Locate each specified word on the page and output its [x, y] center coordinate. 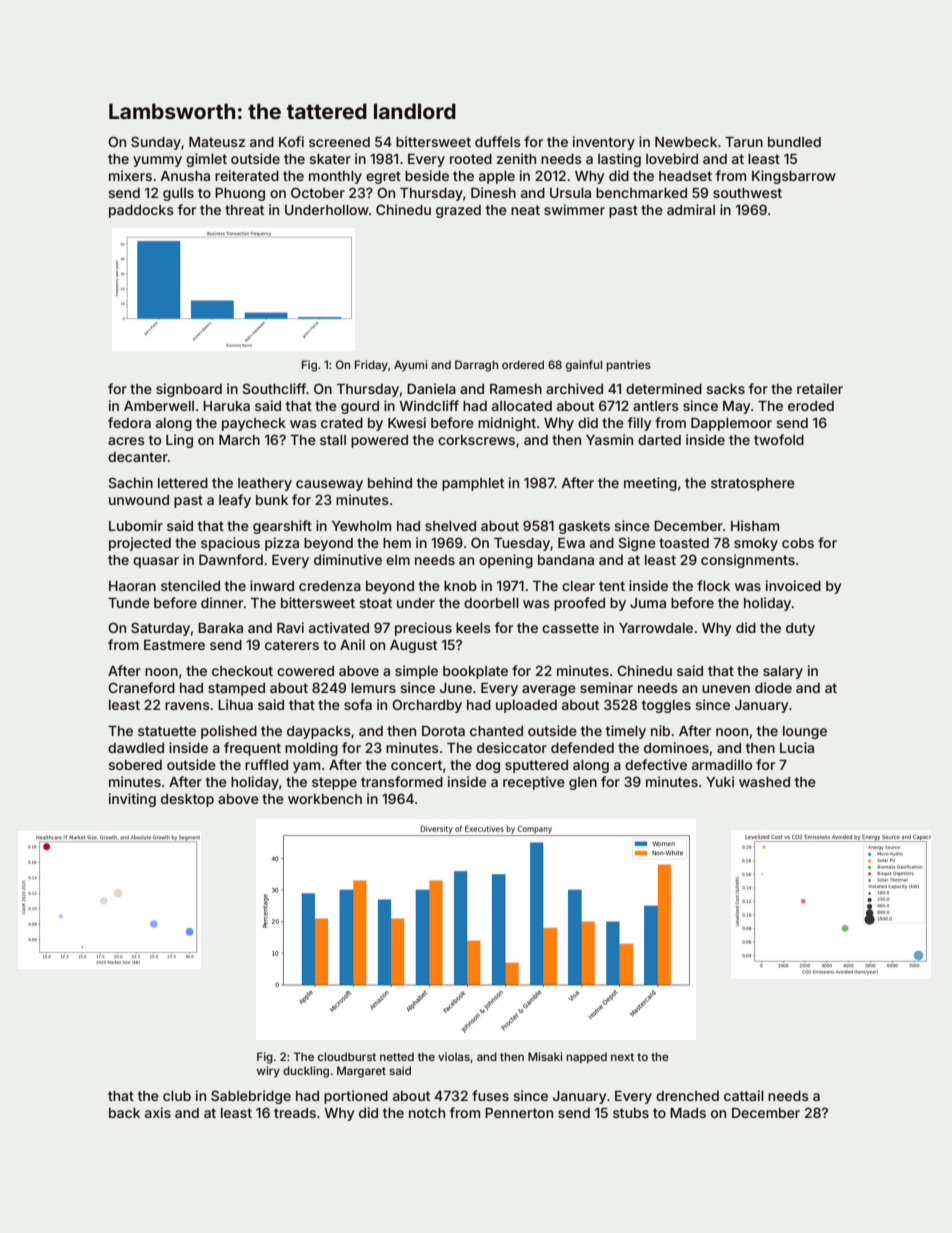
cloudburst [347, 1056]
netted [397, 1056]
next [622, 1057]
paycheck [254, 424]
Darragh [476, 366]
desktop [187, 800]
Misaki [545, 1056]
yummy [157, 161]
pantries [628, 366]
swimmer [574, 209]
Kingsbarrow [794, 177]
